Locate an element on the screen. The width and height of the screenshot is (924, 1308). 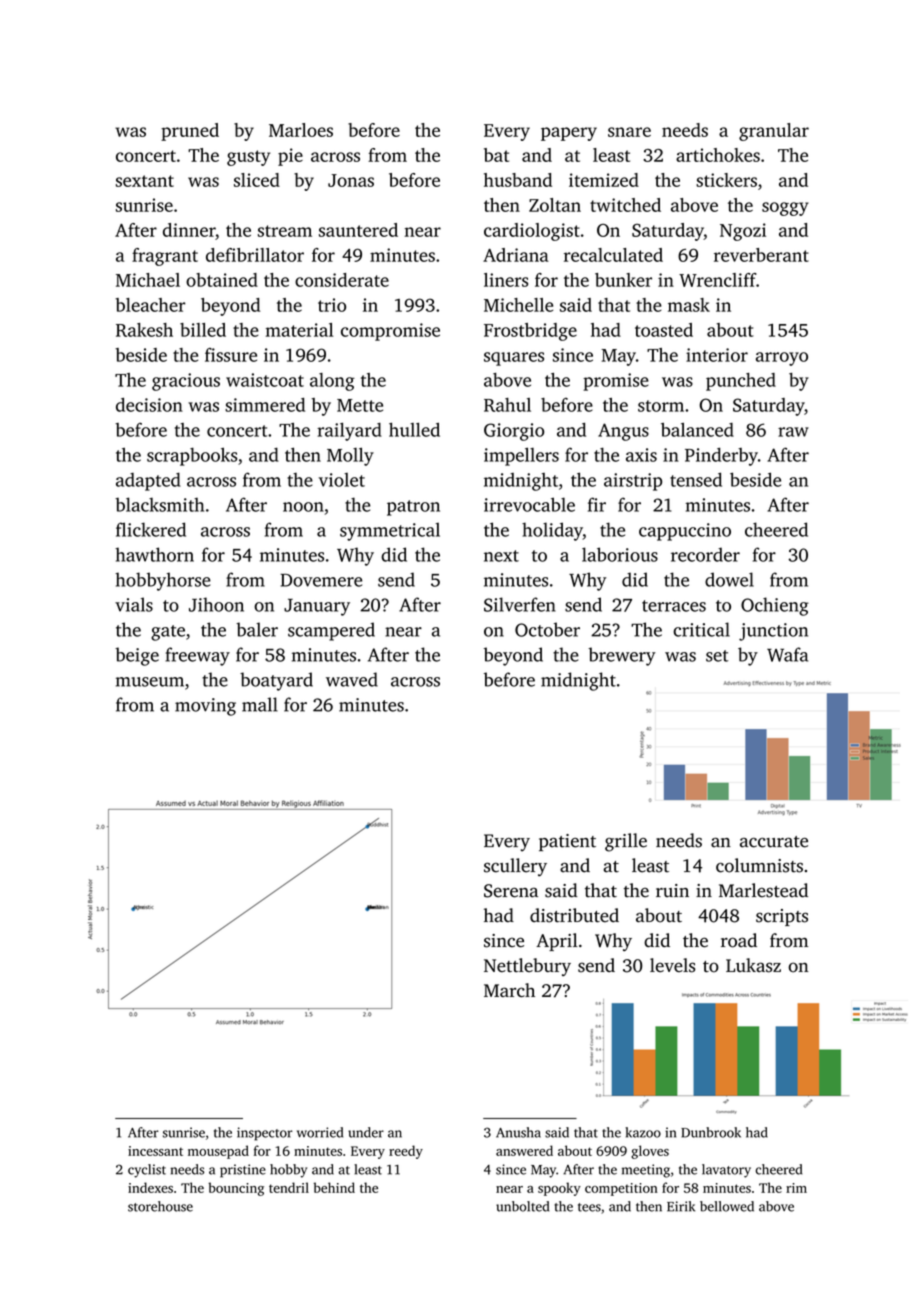
Jihoon is located at coordinates (216, 604).
